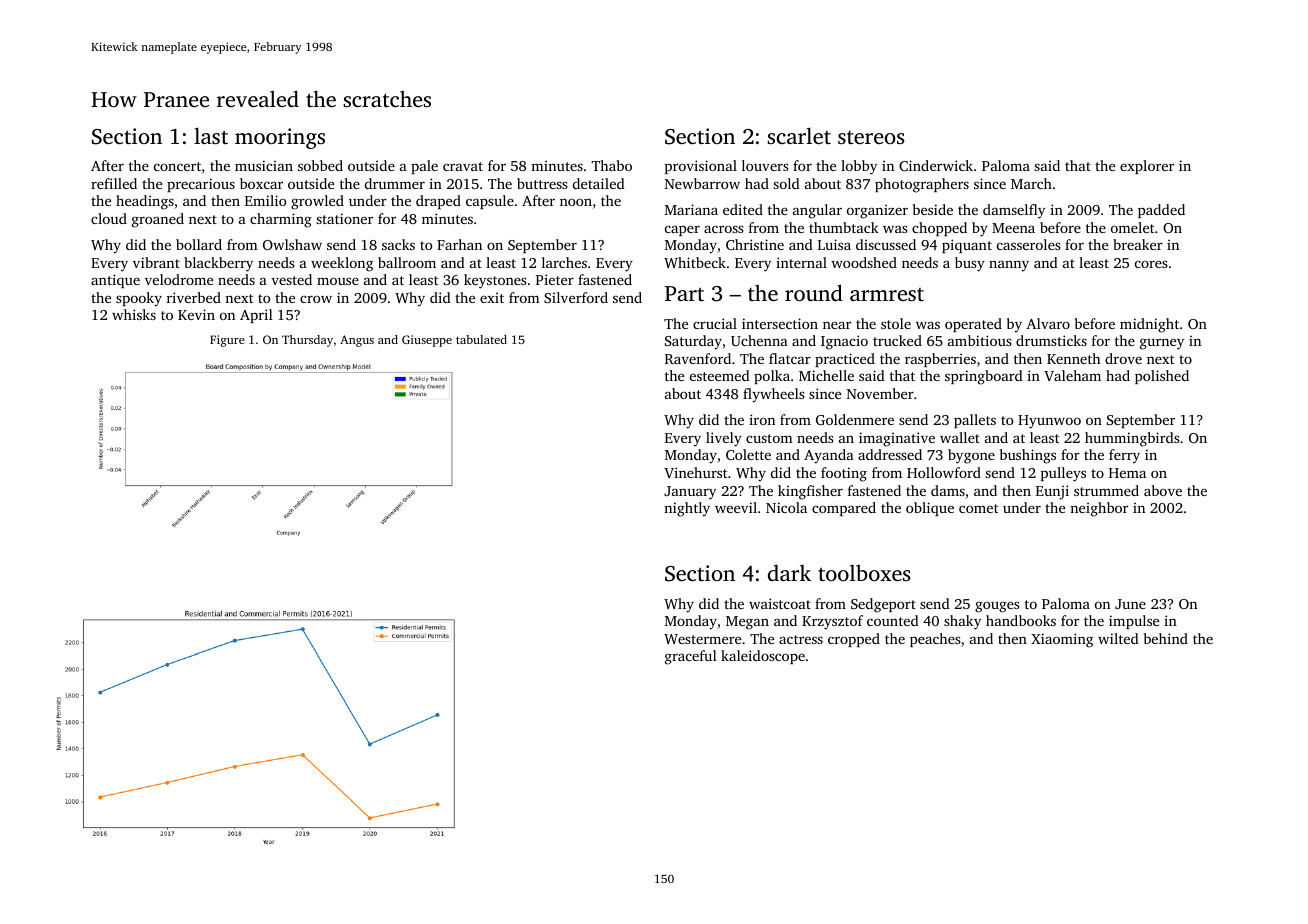 This screenshot has width=1308, height=924. I want to click on capsule, so click(490, 202).
